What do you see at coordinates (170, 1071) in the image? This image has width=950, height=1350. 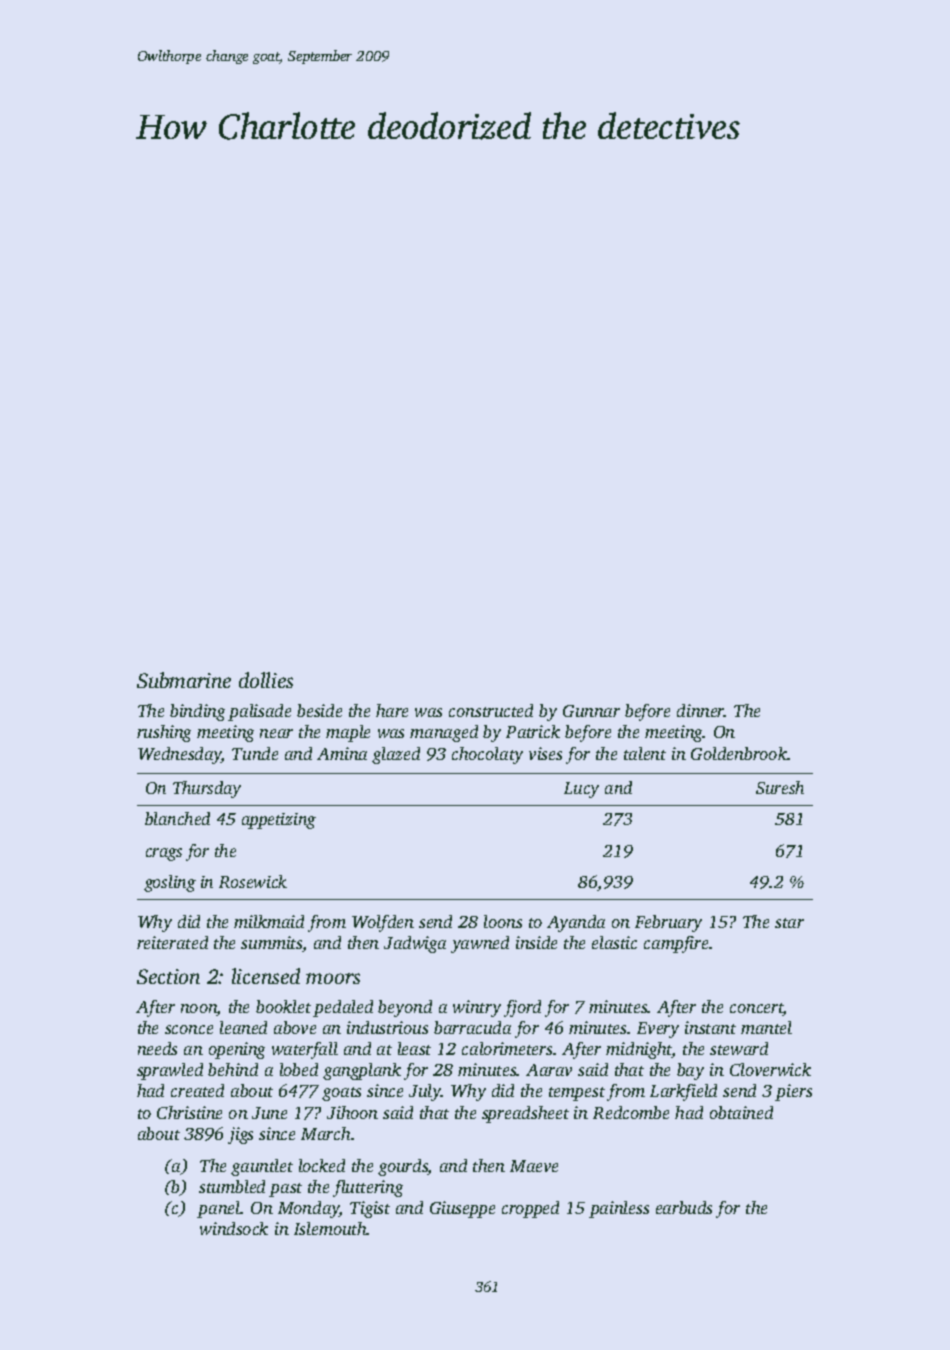 I see `sprawled` at bounding box center [170, 1071].
